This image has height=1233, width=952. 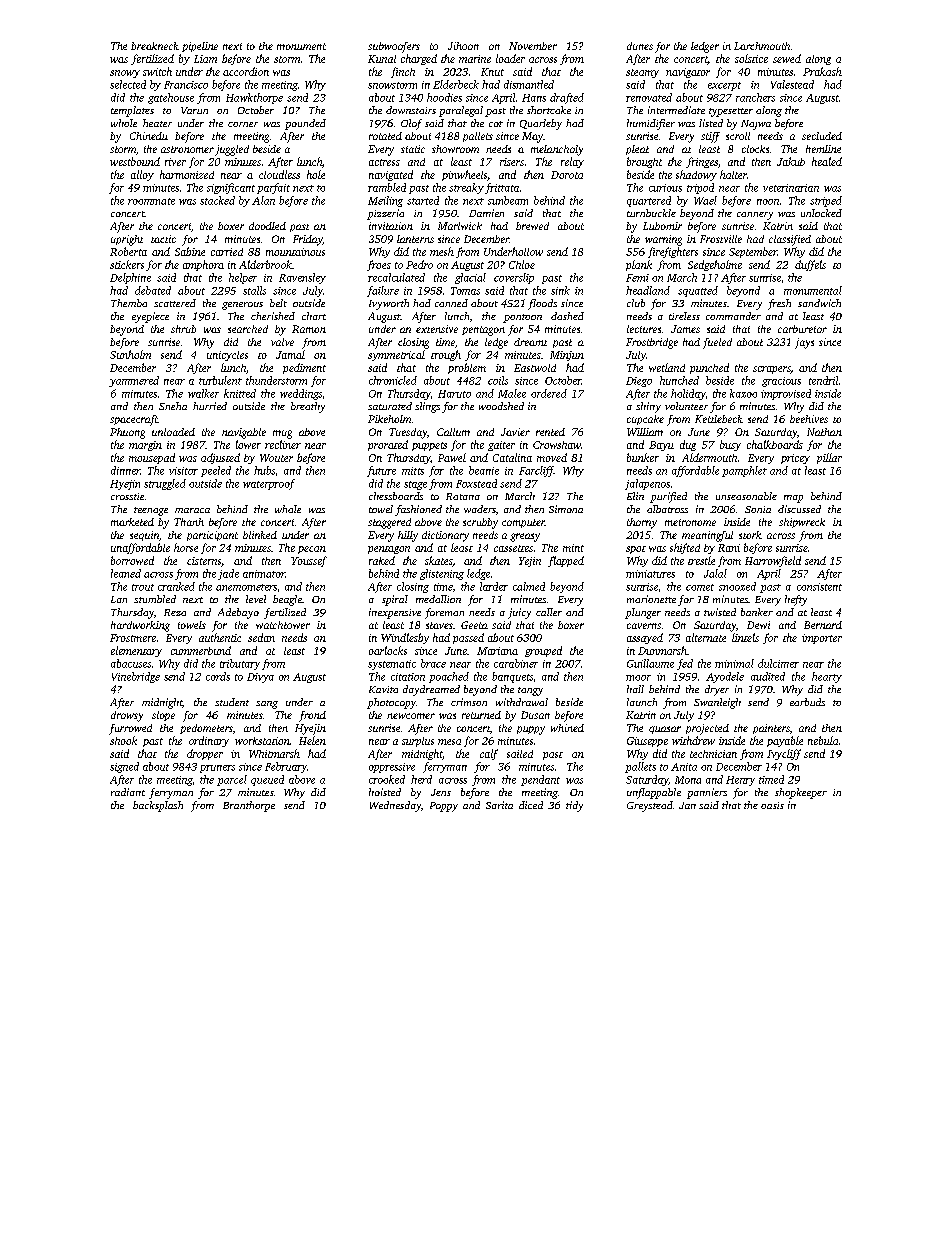 What do you see at coordinates (679, 380) in the image?
I see `hunched` at bounding box center [679, 380].
